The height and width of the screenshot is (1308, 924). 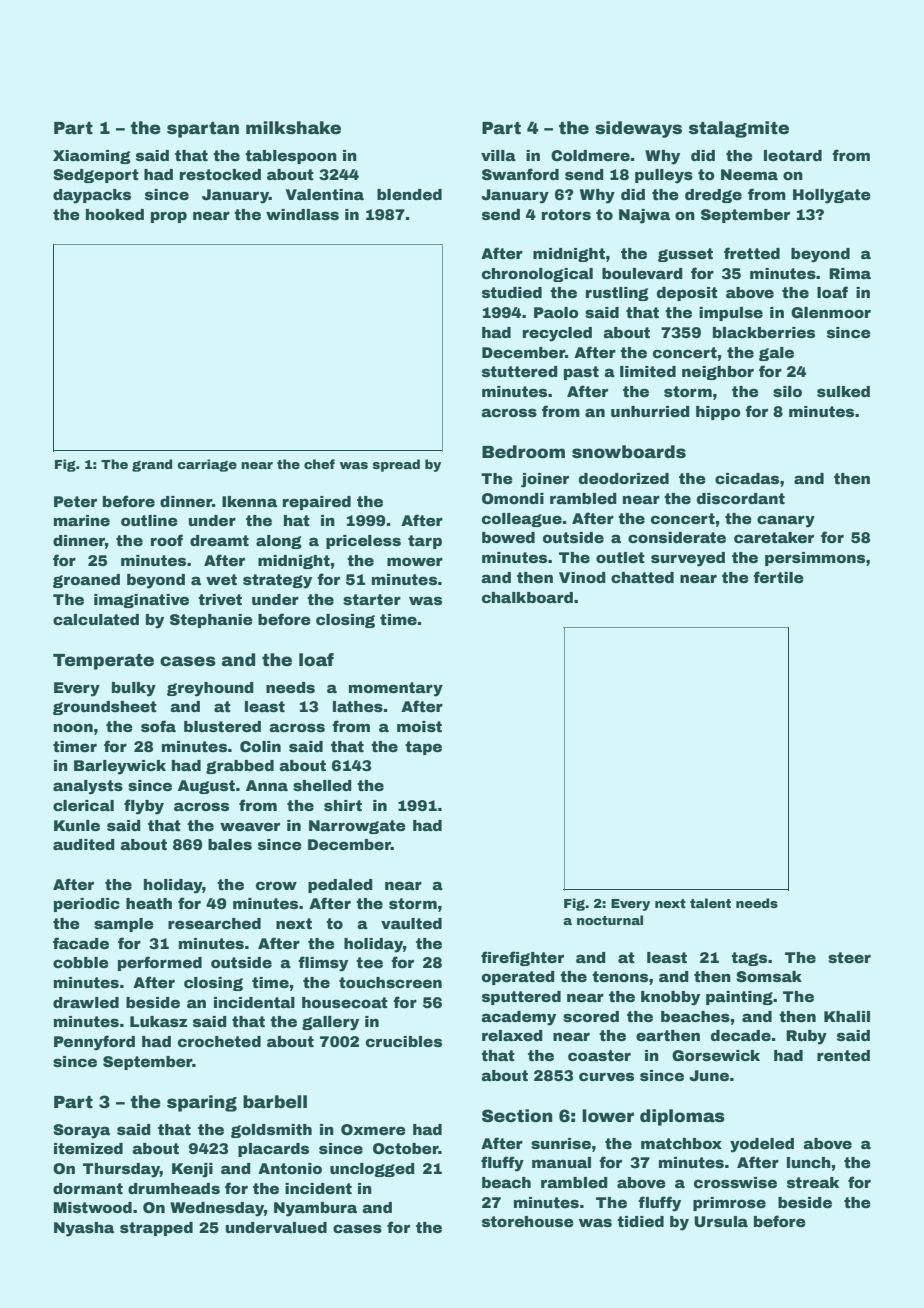 I want to click on talent, so click(x=710, y=903).
